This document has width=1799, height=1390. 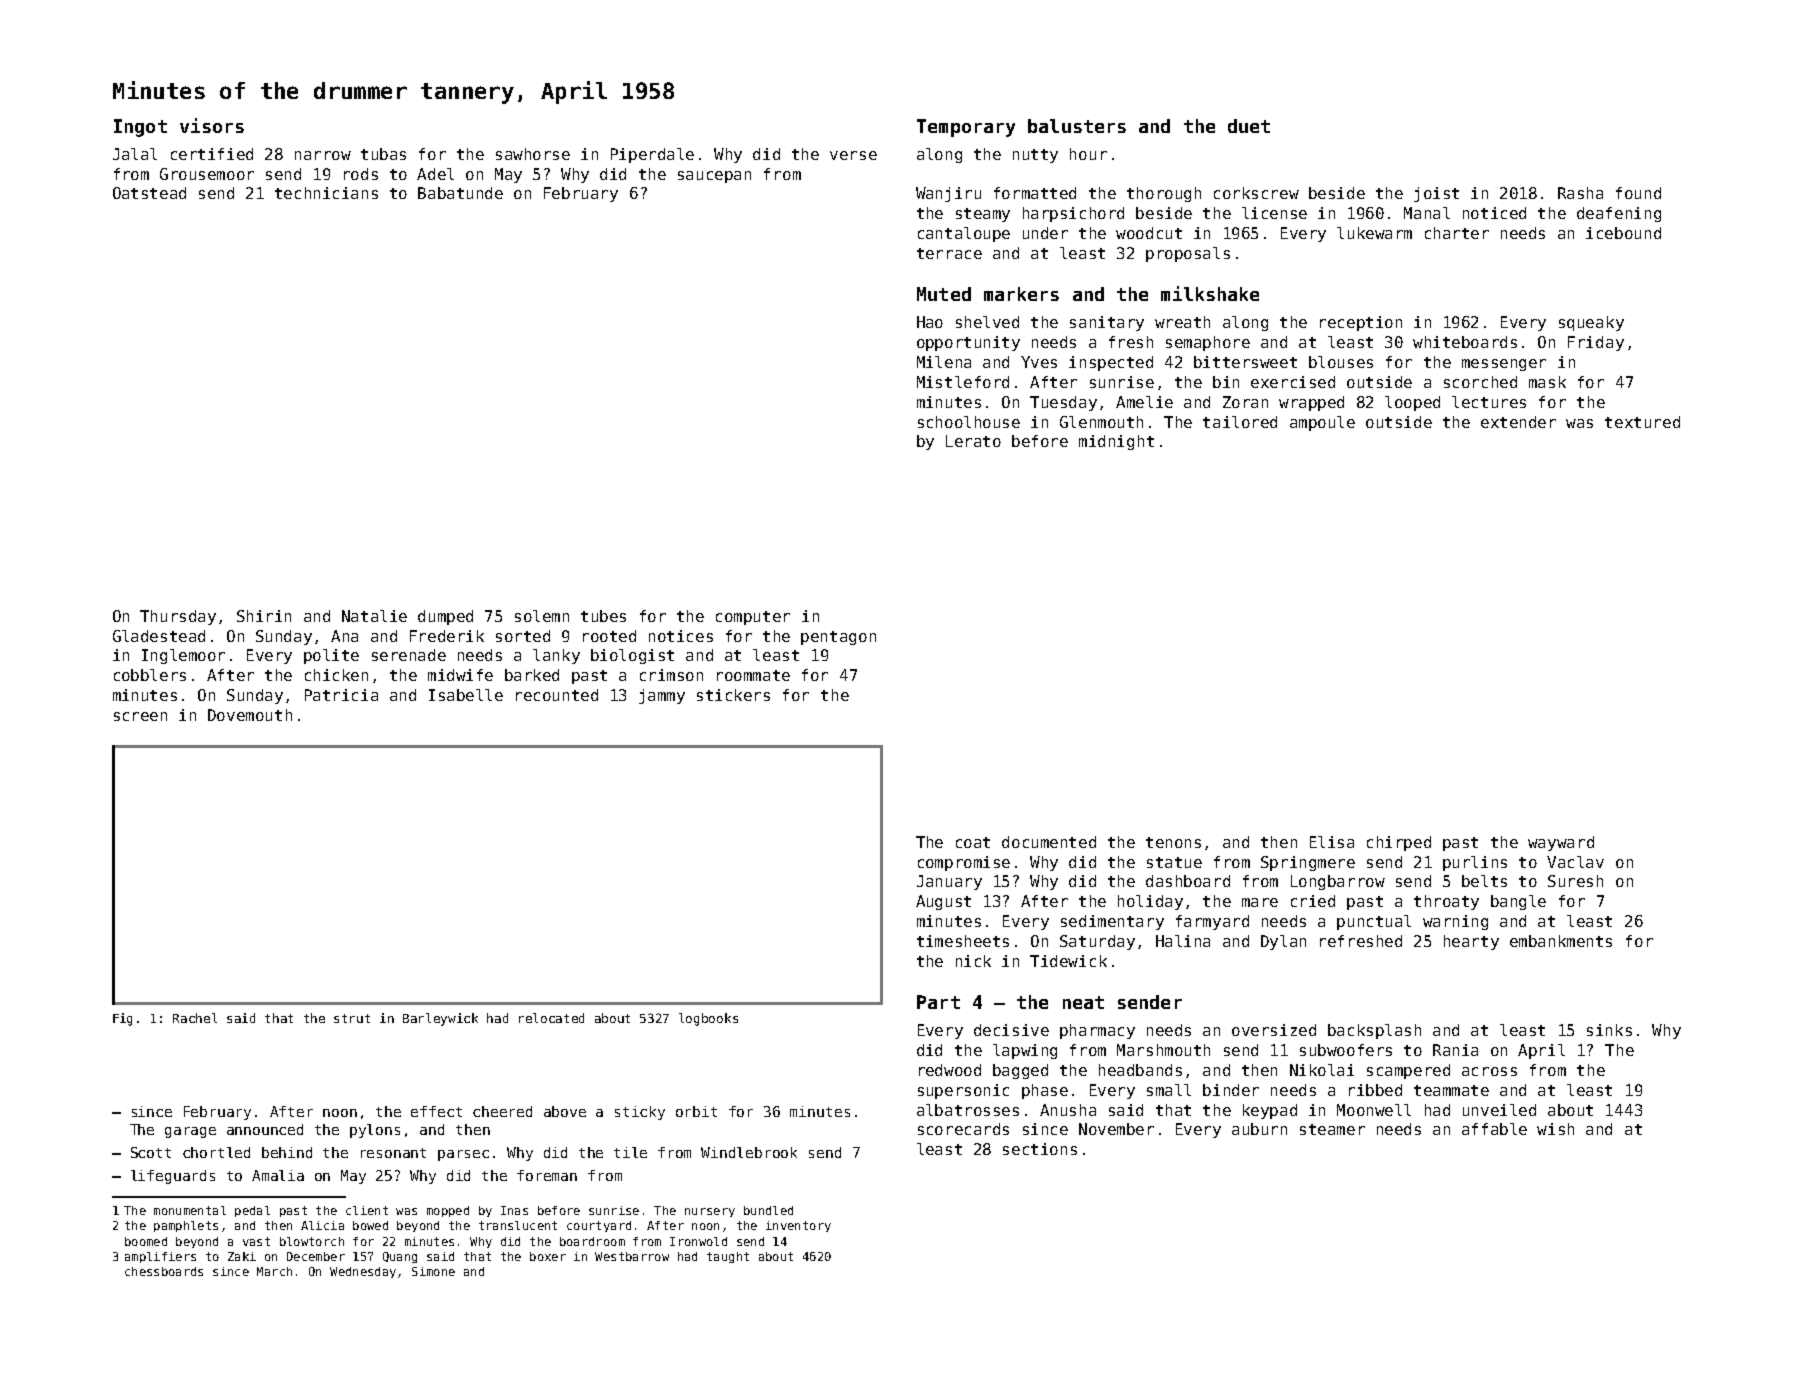 I want to click on midwife, so click(x=460, y=675).
